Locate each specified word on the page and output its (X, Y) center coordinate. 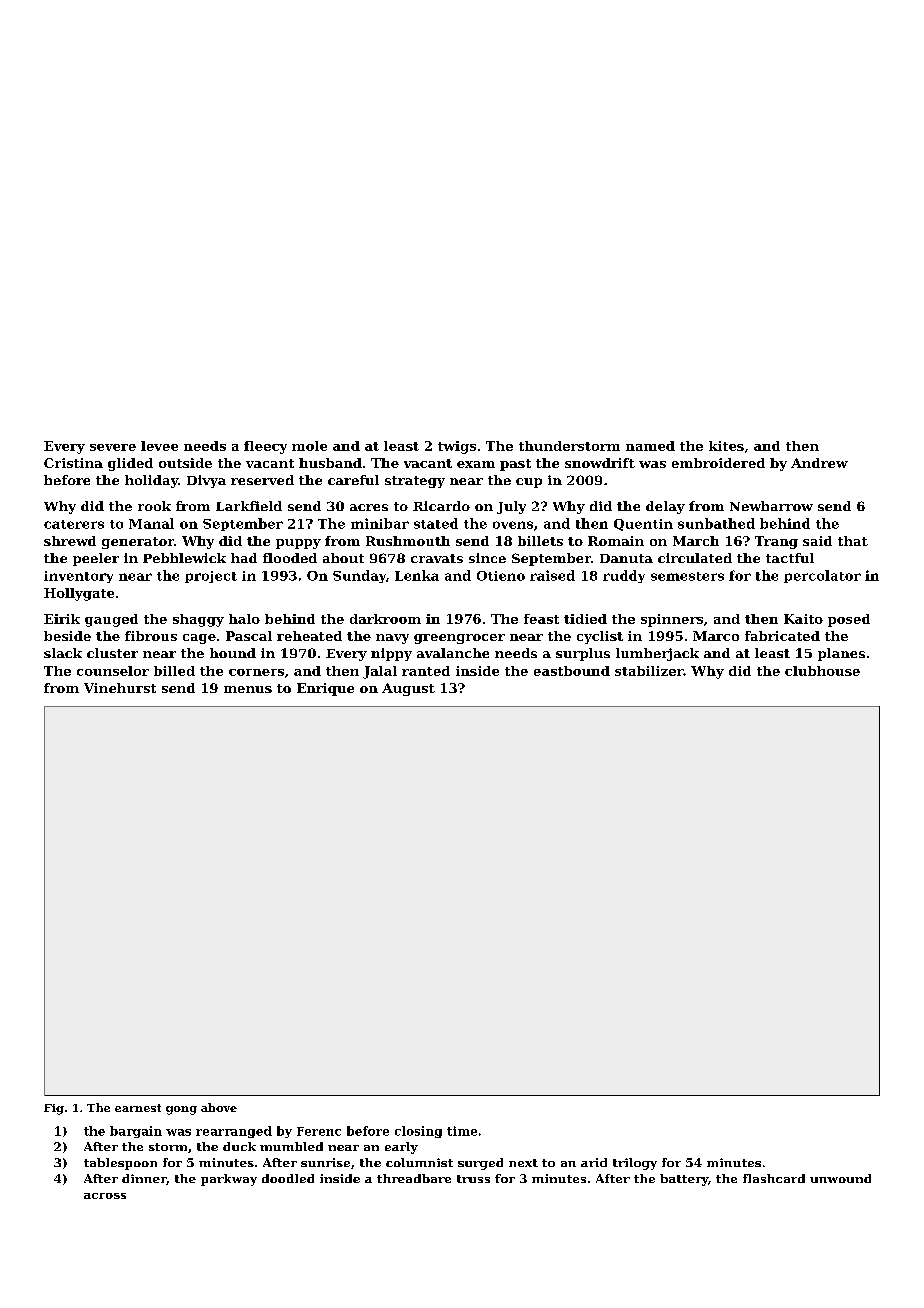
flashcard (774, 1178)
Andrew (819, 463)
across (105, 1196)
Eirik (62, 619)
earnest (138, 1108)
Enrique (325, 689)
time (462, 1131)
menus (248, 689)
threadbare (414, 1178)
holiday (151, 481)
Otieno (501, 576)
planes (841, 654)
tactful (790, 558)
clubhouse (822, 671)
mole (309, 446)
